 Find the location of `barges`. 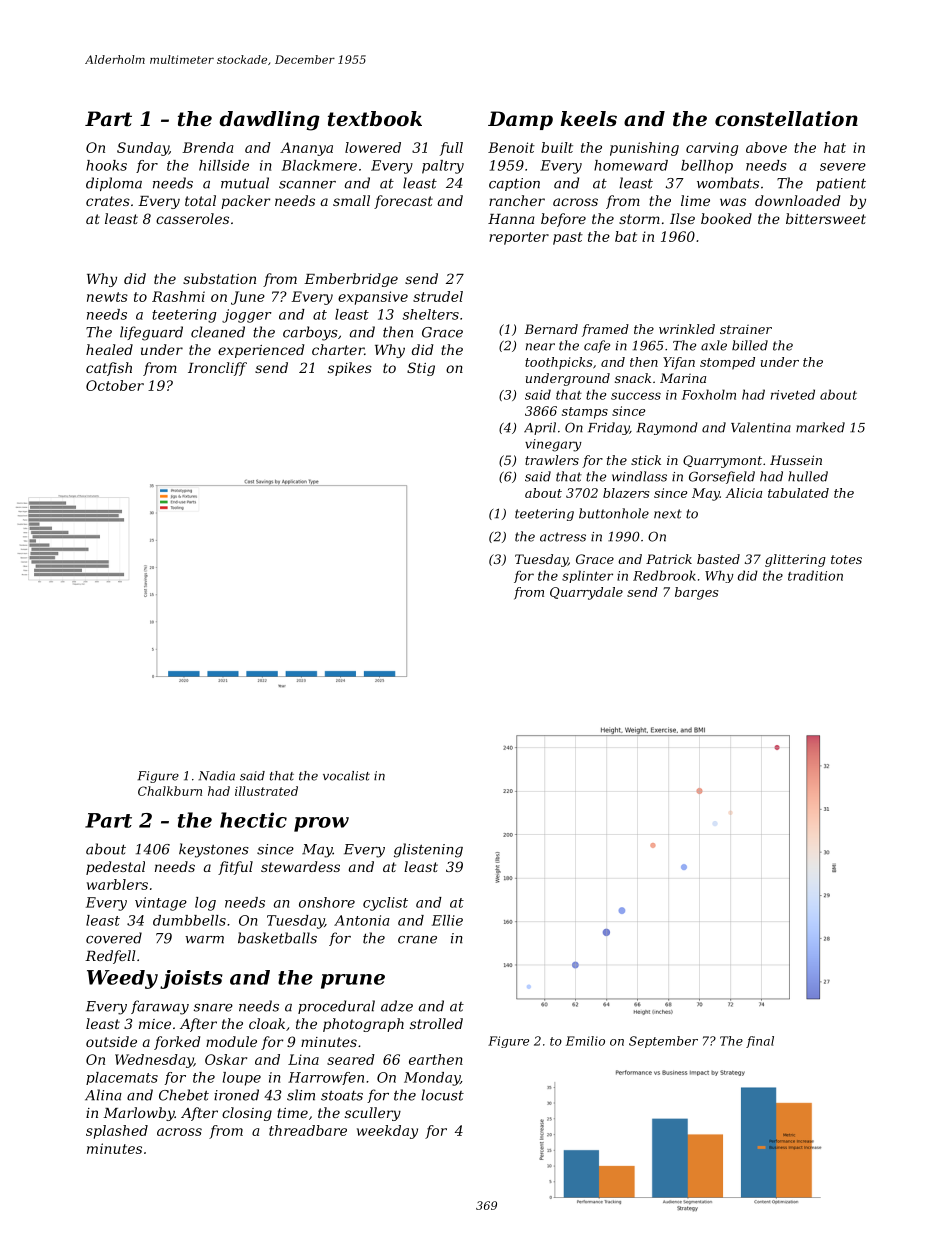

barges is located at coordinates (696, 593).
